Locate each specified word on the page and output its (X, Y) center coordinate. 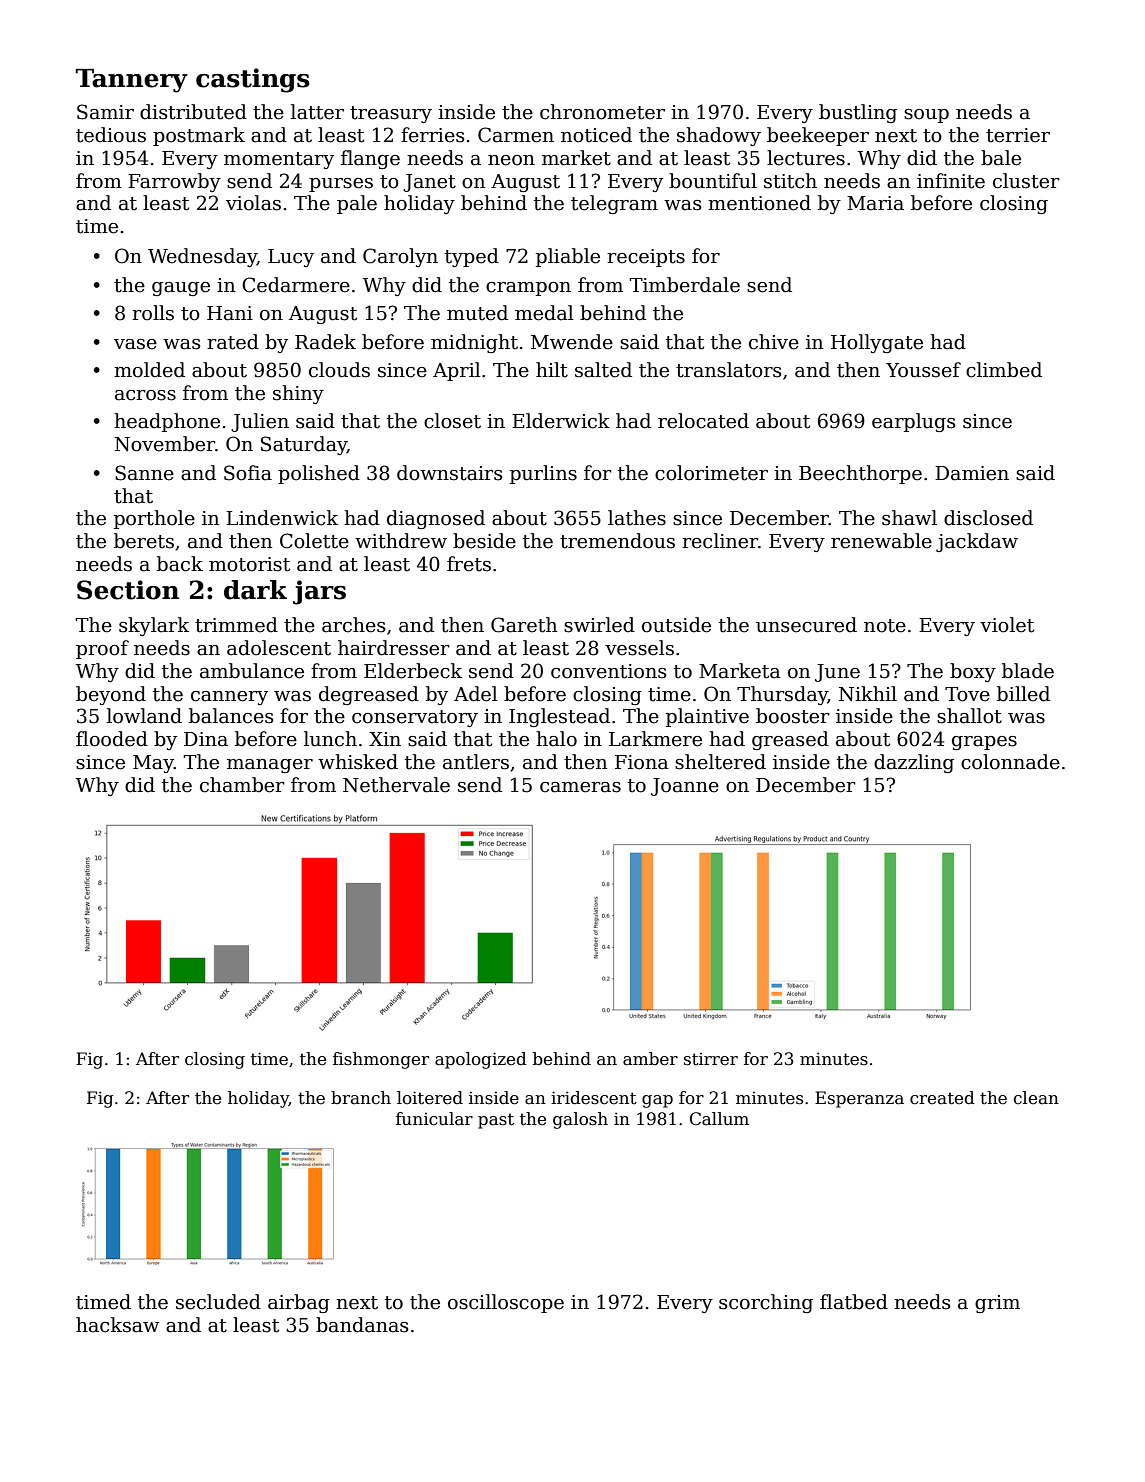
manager (270, 766)
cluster (1026, 181)
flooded (112, 739)
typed (472, 257)
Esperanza (859, 1099)
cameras (580, 787)
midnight (474, 343)
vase (135, 344)
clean (1036, 1098)
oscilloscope (506, 1303)
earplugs (914, 422)
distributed (193, 112)
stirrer (711, 1059)
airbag (299, 1303)
